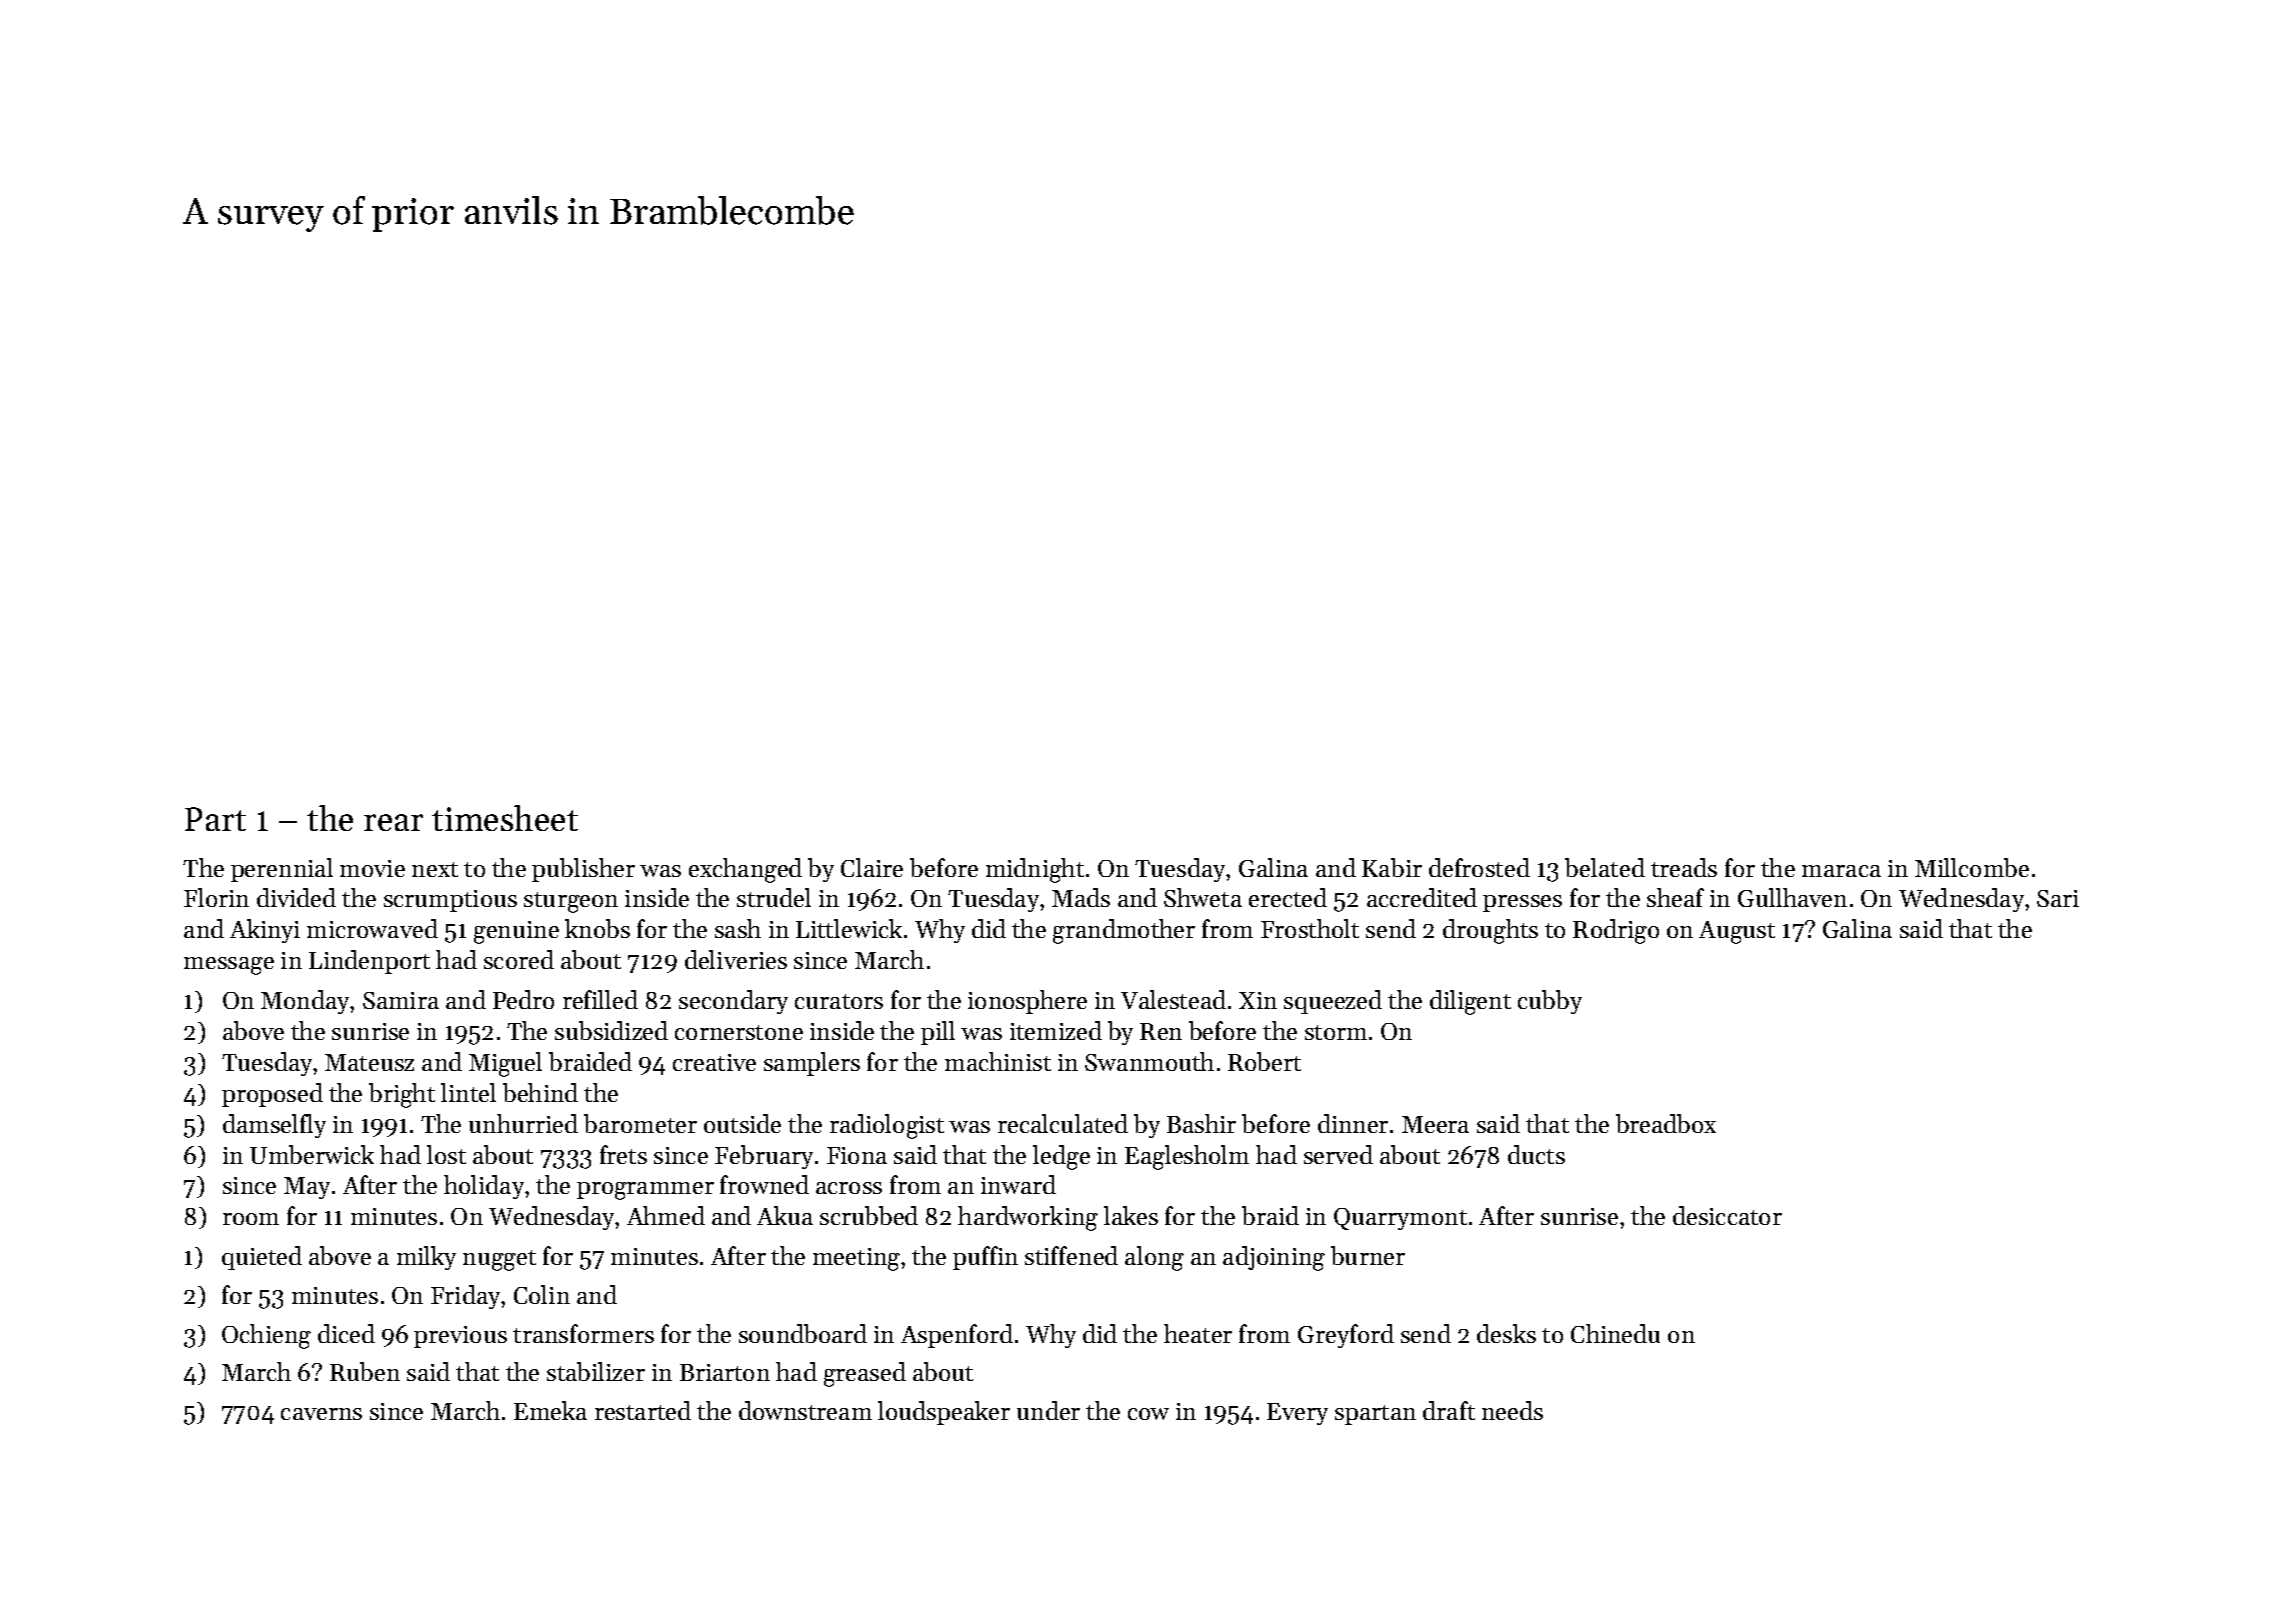 This screenshot has width=2292, height=1620. I want to click on restarted, so click(643, 1410).
